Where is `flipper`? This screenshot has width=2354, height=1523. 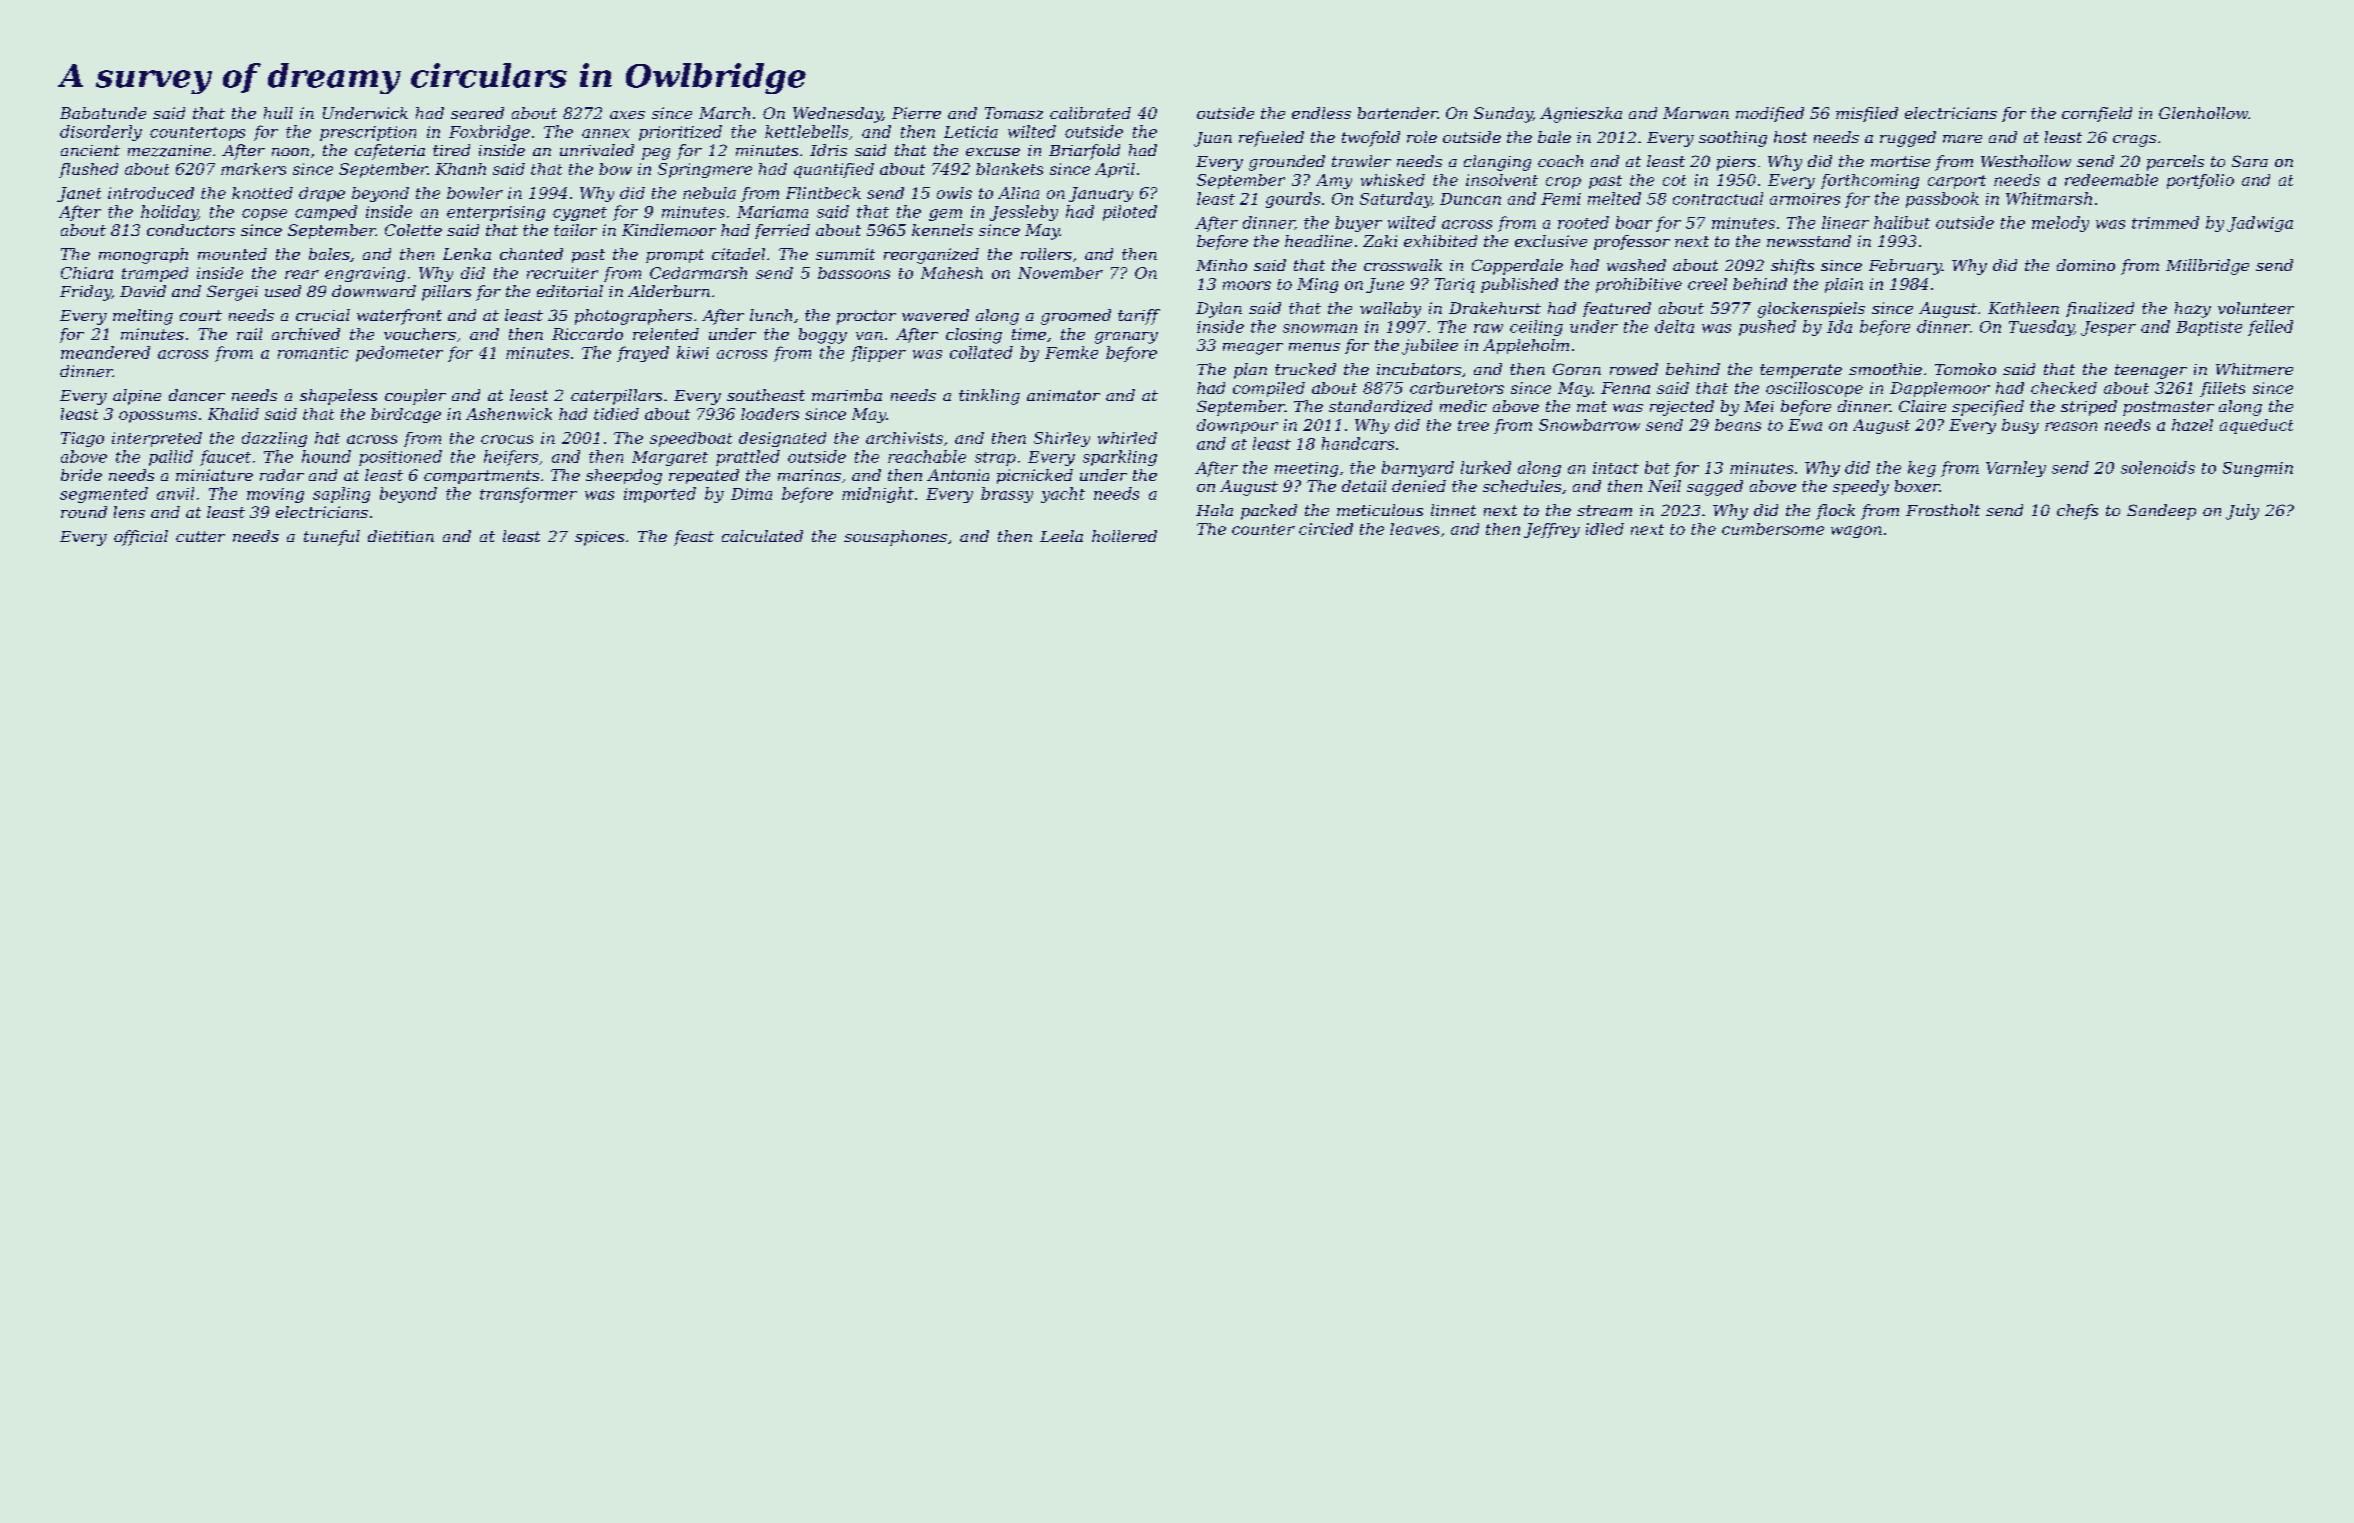 flipper is located at coordinates (878, 354).
